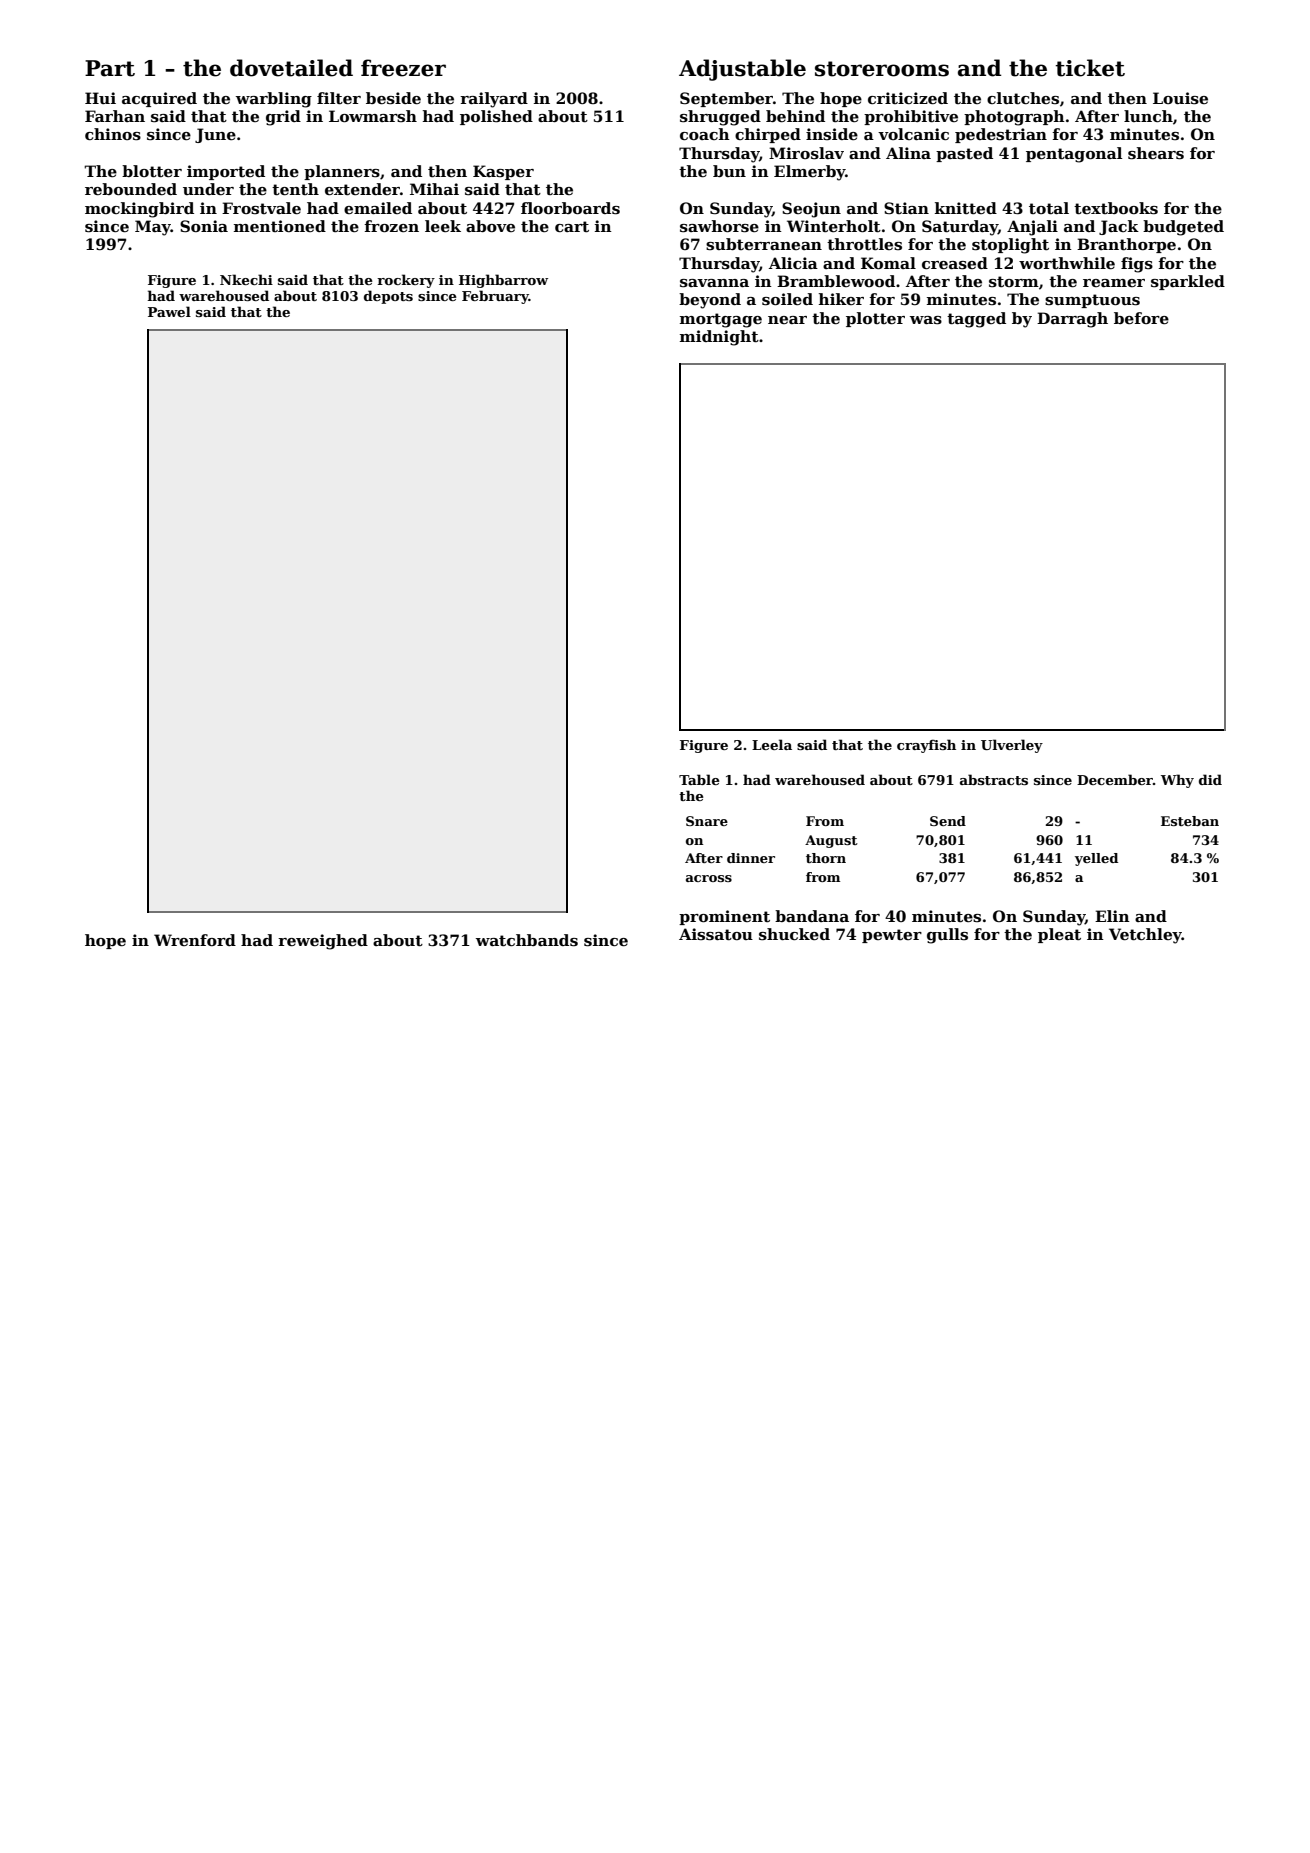 Image resolution: width=1310 pixels, height=1853 pixels. Describe the element at coordinates (323, 942) in the screenshot. I see `reweighed` at that location.
